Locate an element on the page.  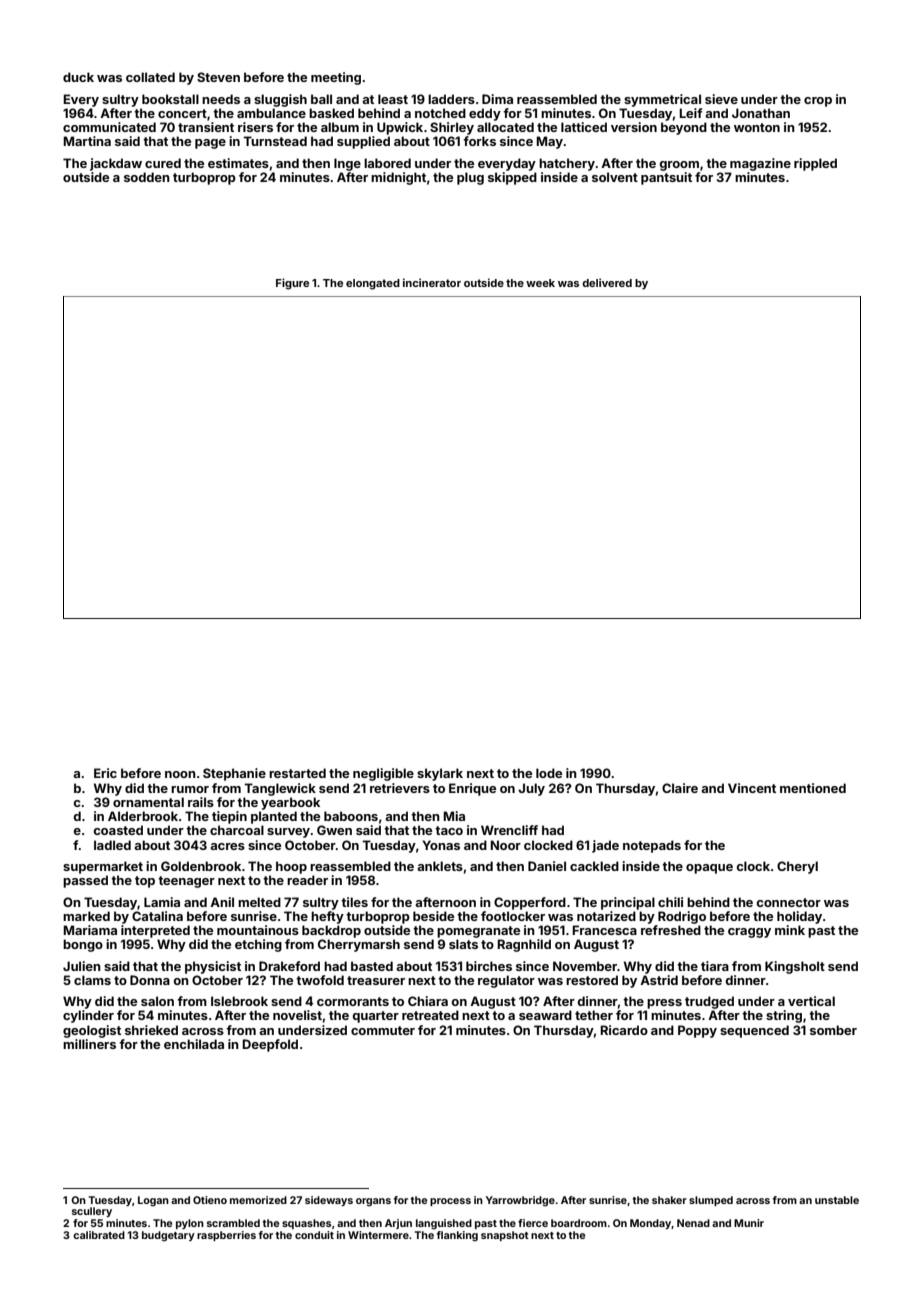
Anil is located at coordinates (222, 902).
